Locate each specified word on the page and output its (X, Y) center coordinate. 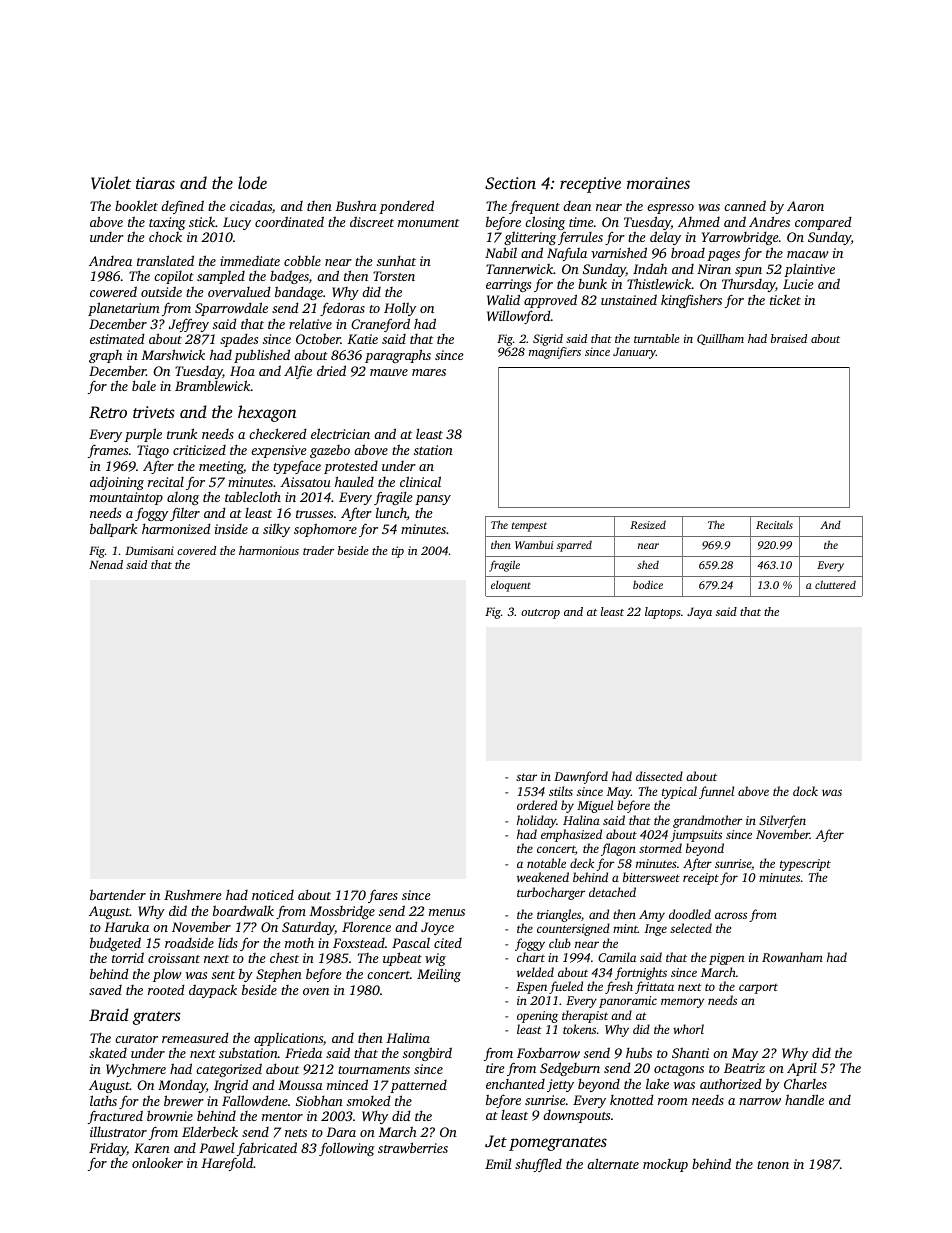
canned (745, 205)
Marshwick (173, 354)
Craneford (380, 325)
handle (804, 1099)
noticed (273, 895)
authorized (731, 1083)
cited (448, 943)
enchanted (515, 1084)
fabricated (267, 1149)
